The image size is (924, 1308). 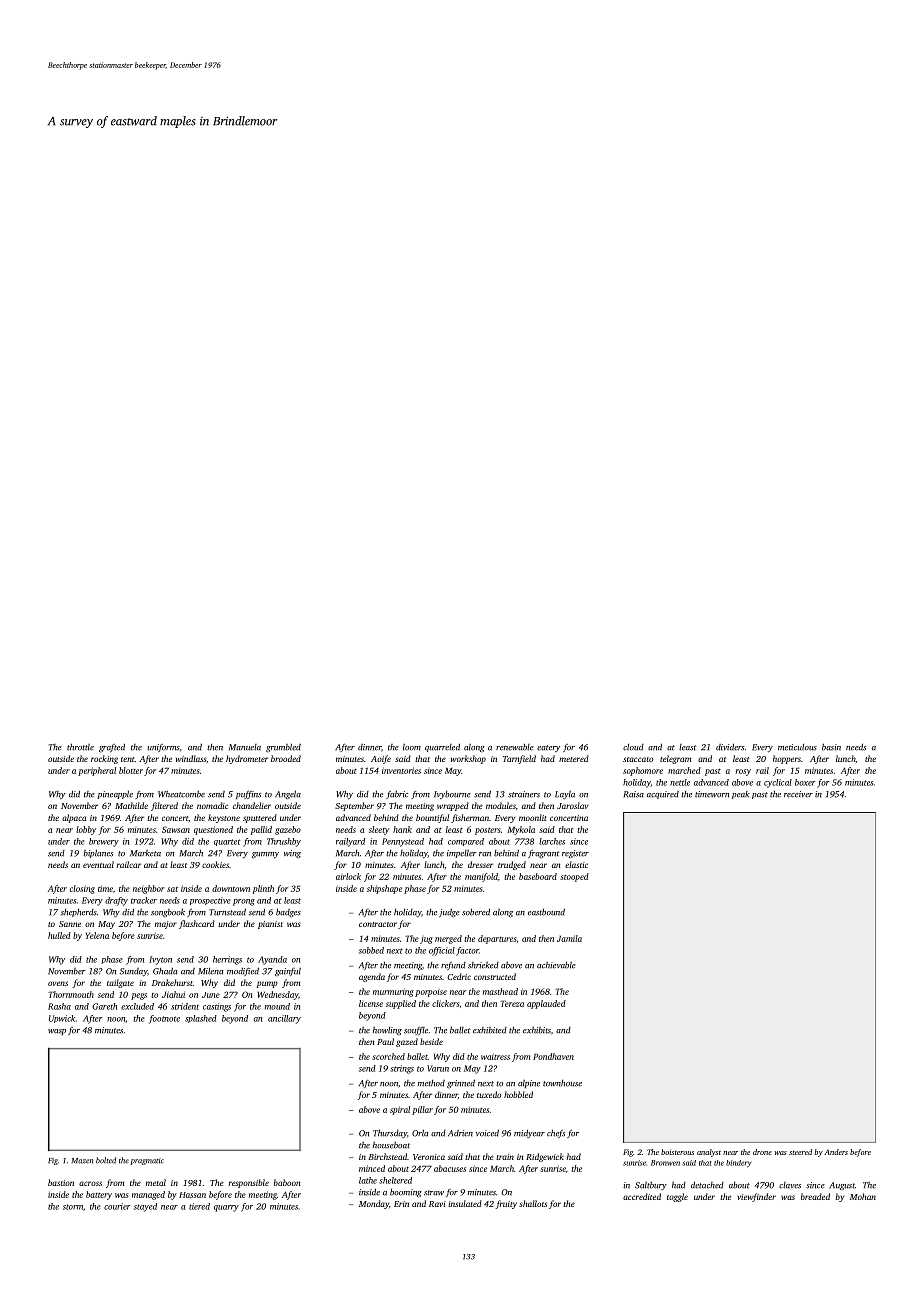 What do you see at coordinates (145, 1207) in the document?
I see `stayed` at bounding box center [145, 1207].
